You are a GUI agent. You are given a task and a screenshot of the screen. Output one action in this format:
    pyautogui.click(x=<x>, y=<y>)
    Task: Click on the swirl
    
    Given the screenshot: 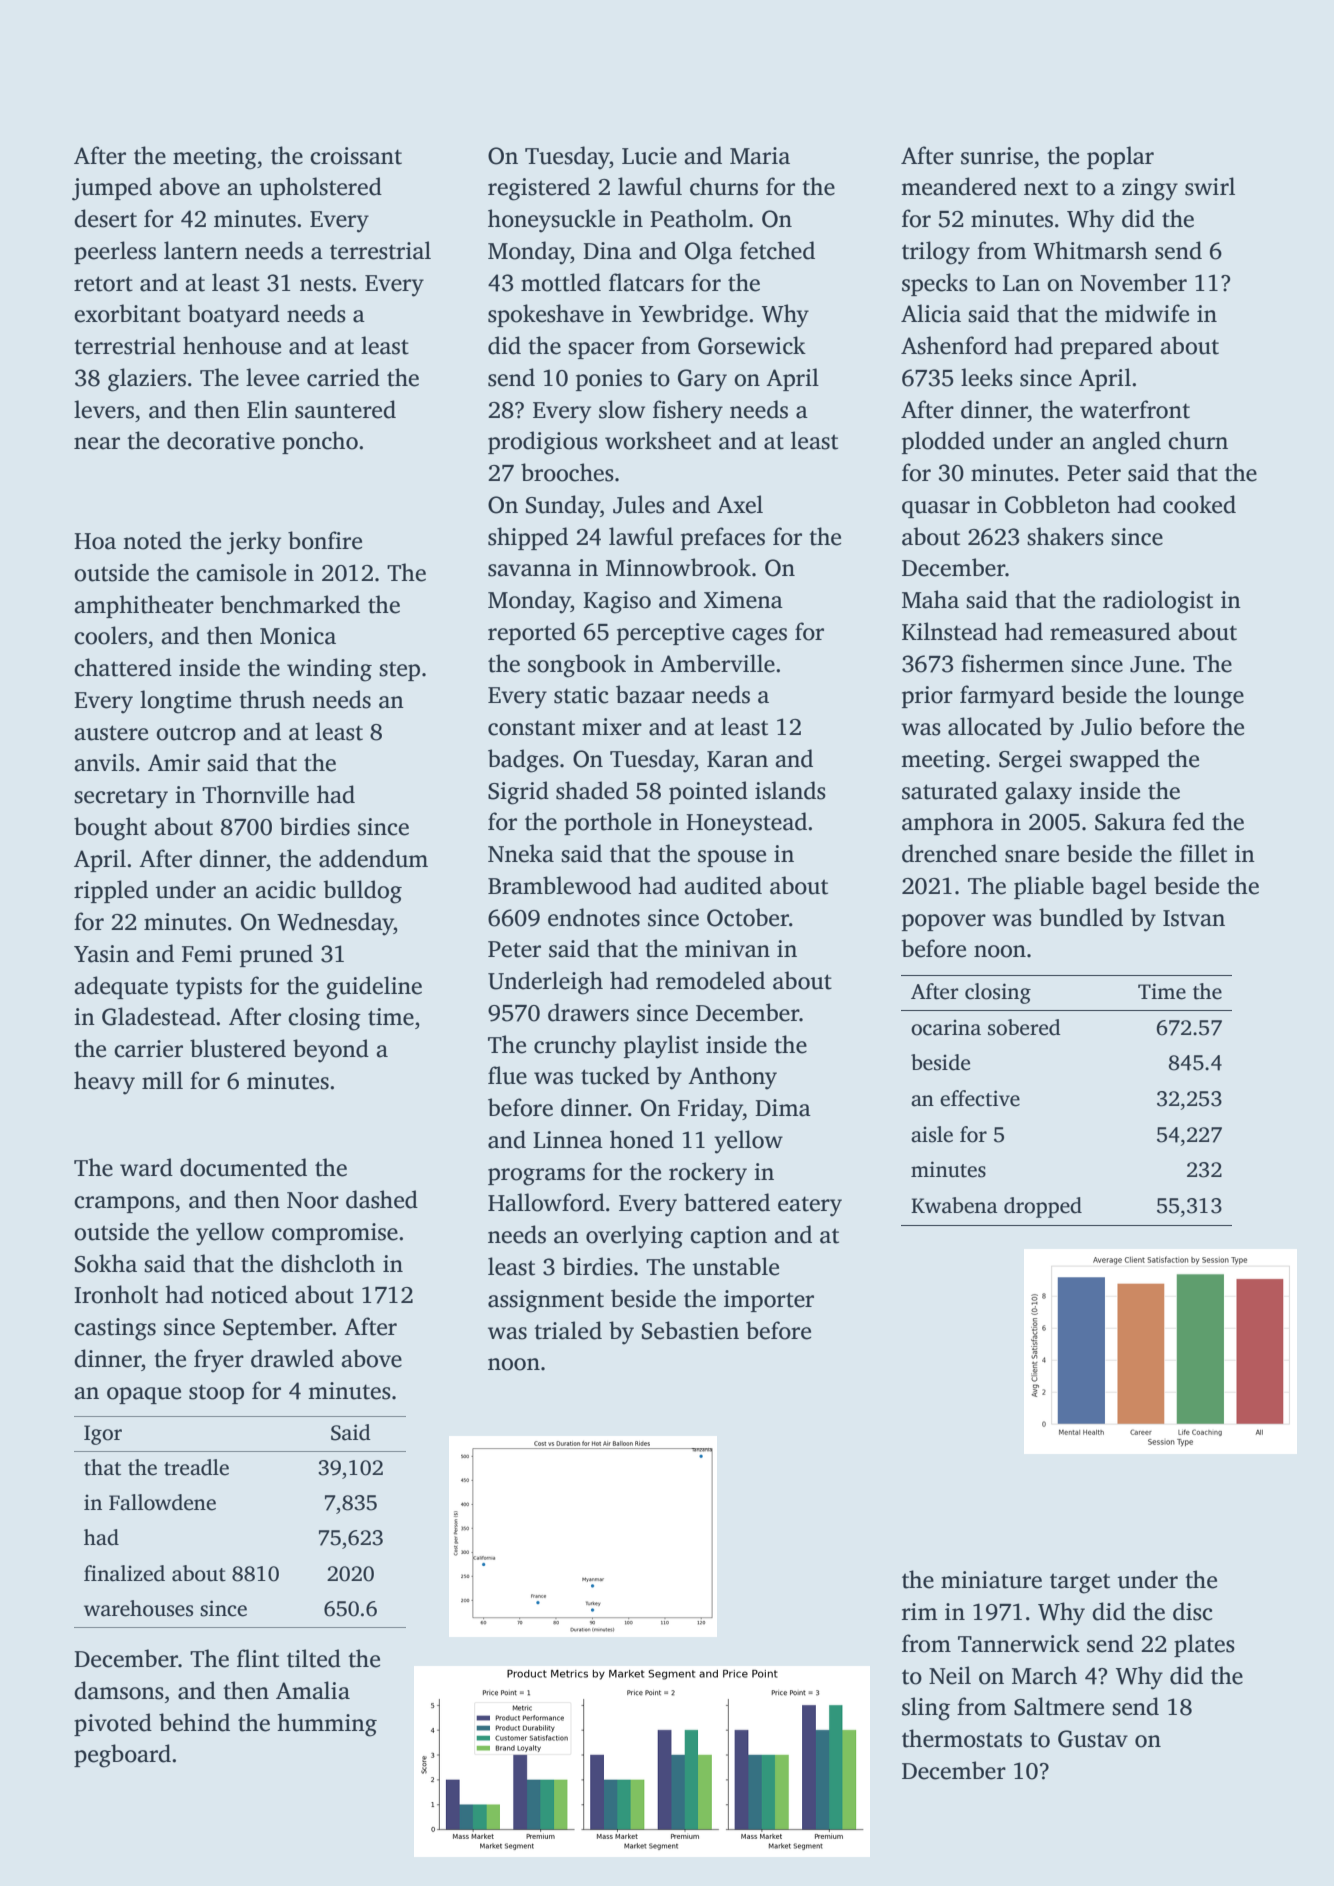 What is the action you would take?
    pyautogui.click(x=1210, y=186)
